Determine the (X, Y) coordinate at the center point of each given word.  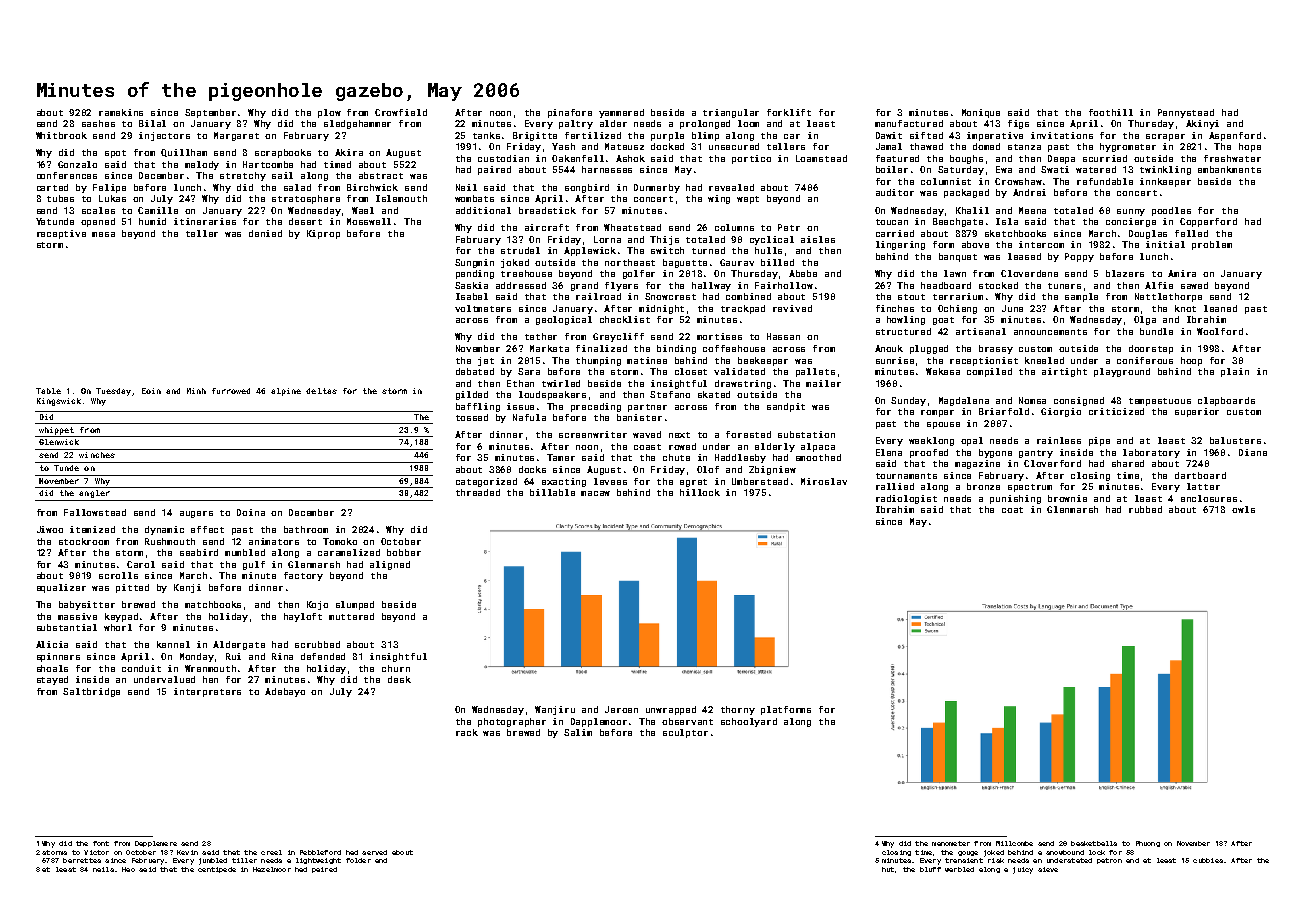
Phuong (1148, 844)
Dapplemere (156, 844)
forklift (789, 112)
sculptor (685, 733)
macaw (595, 493)
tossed (472, 417)
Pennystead (1186, 113)
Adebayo (285, 692)
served (374, 852)
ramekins (121, 112)
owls (1243, 509)
